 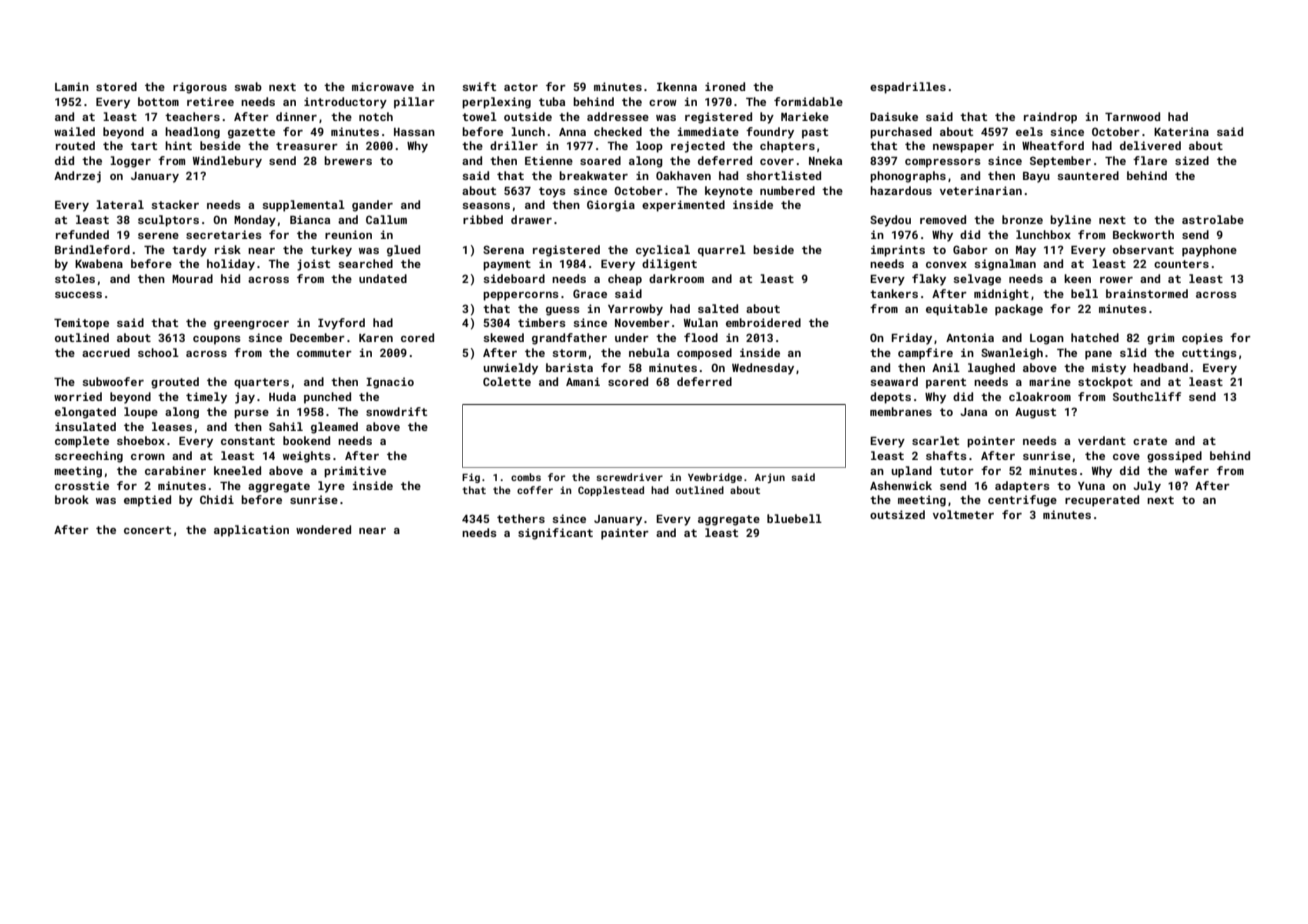 I want to click on wafer, so click(x=1192, y=470).
